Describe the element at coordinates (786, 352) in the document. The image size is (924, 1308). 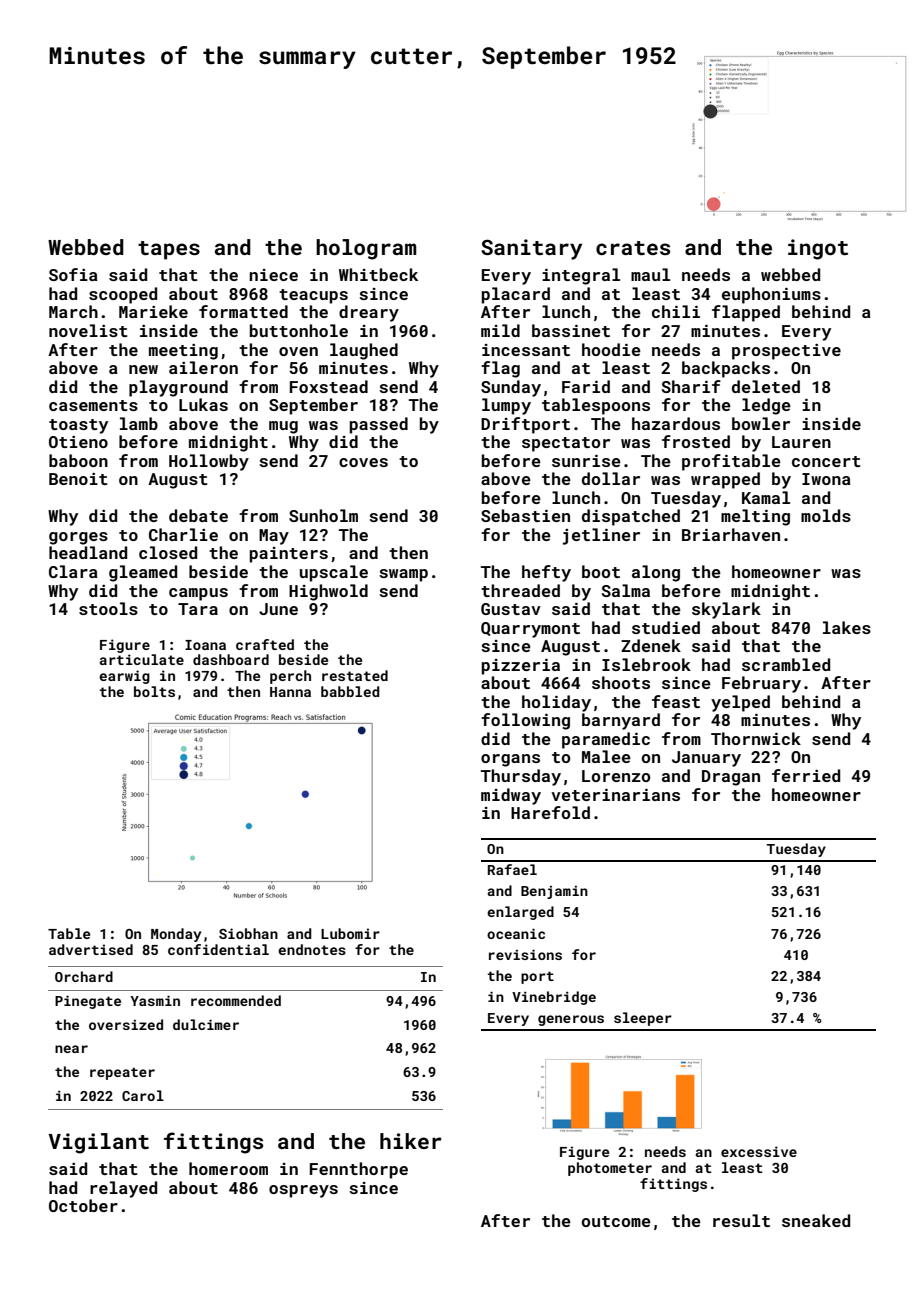
I see `prospective` at that location.
